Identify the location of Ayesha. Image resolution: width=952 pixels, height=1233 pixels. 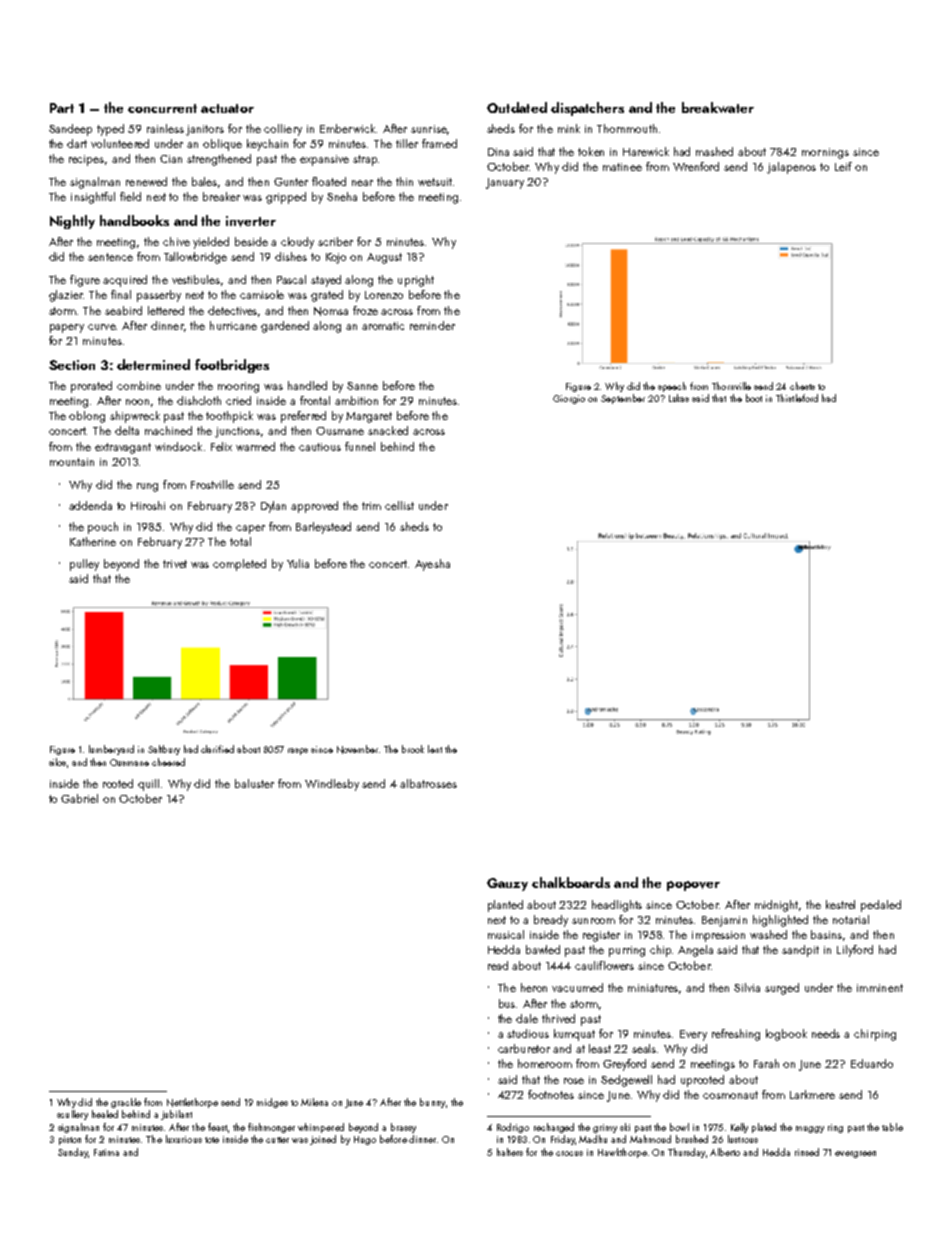
(432, 565).
